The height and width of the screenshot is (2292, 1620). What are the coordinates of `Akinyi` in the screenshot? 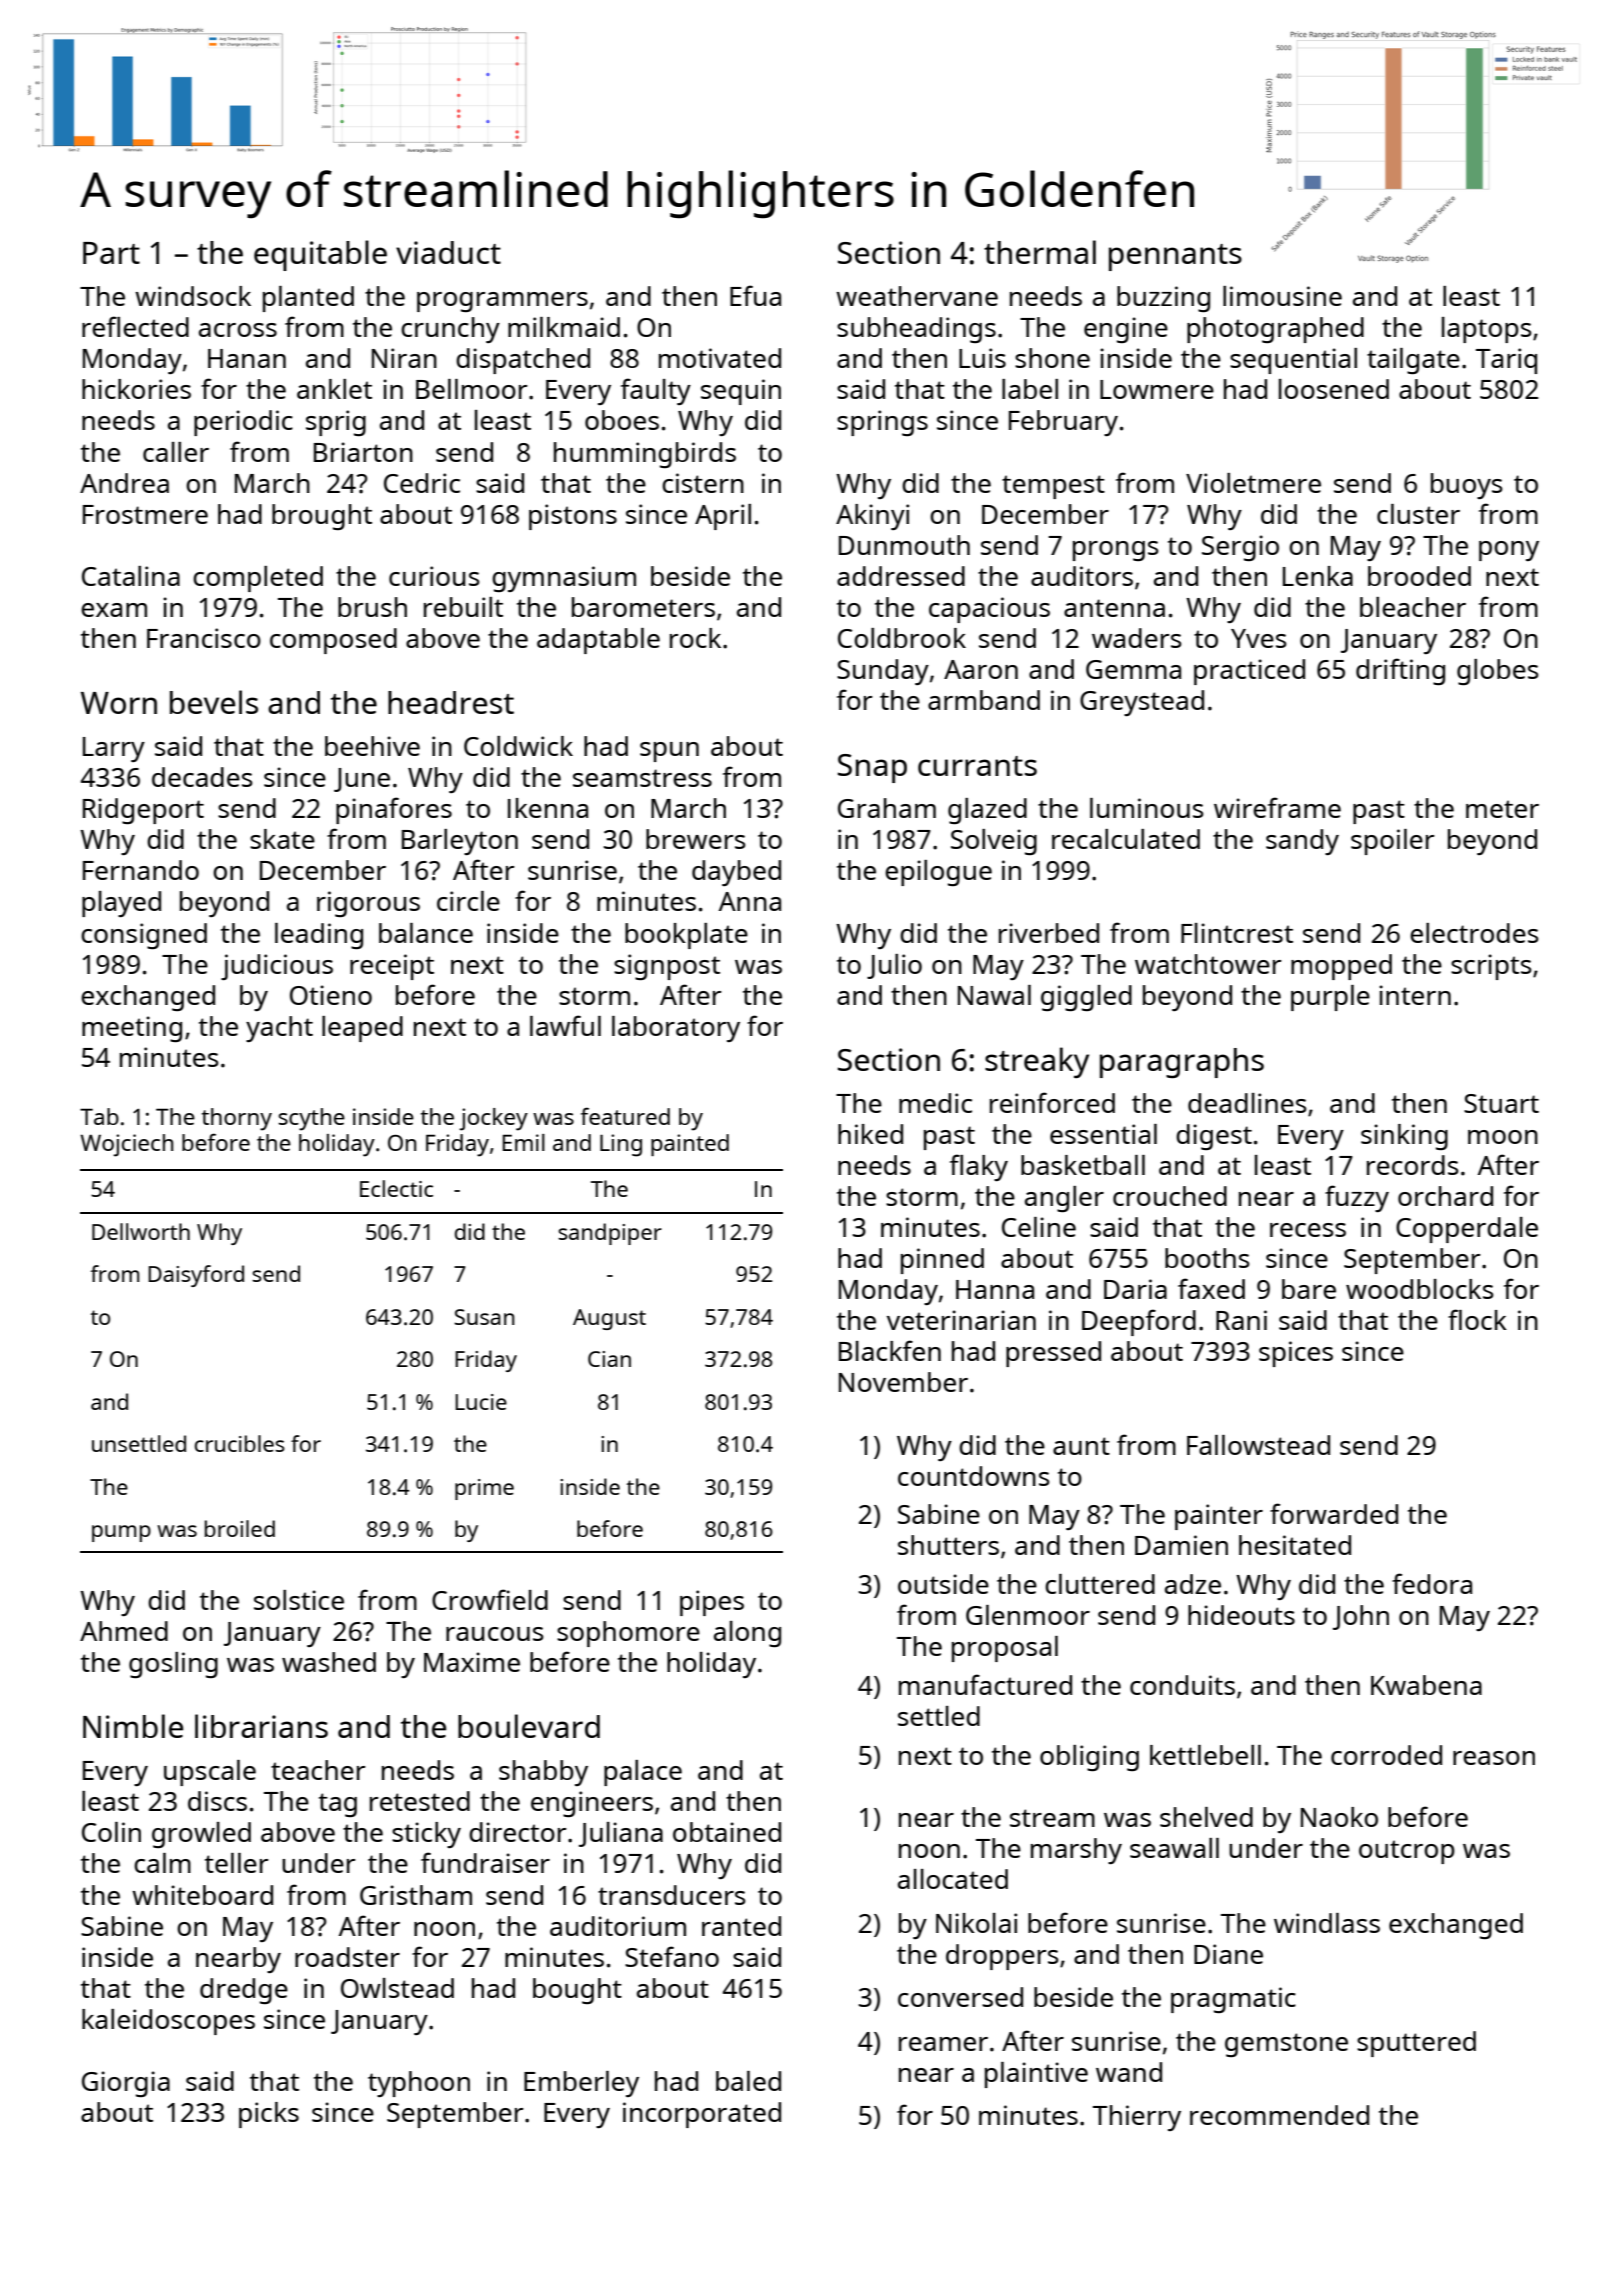 It's located at (872, 517).
